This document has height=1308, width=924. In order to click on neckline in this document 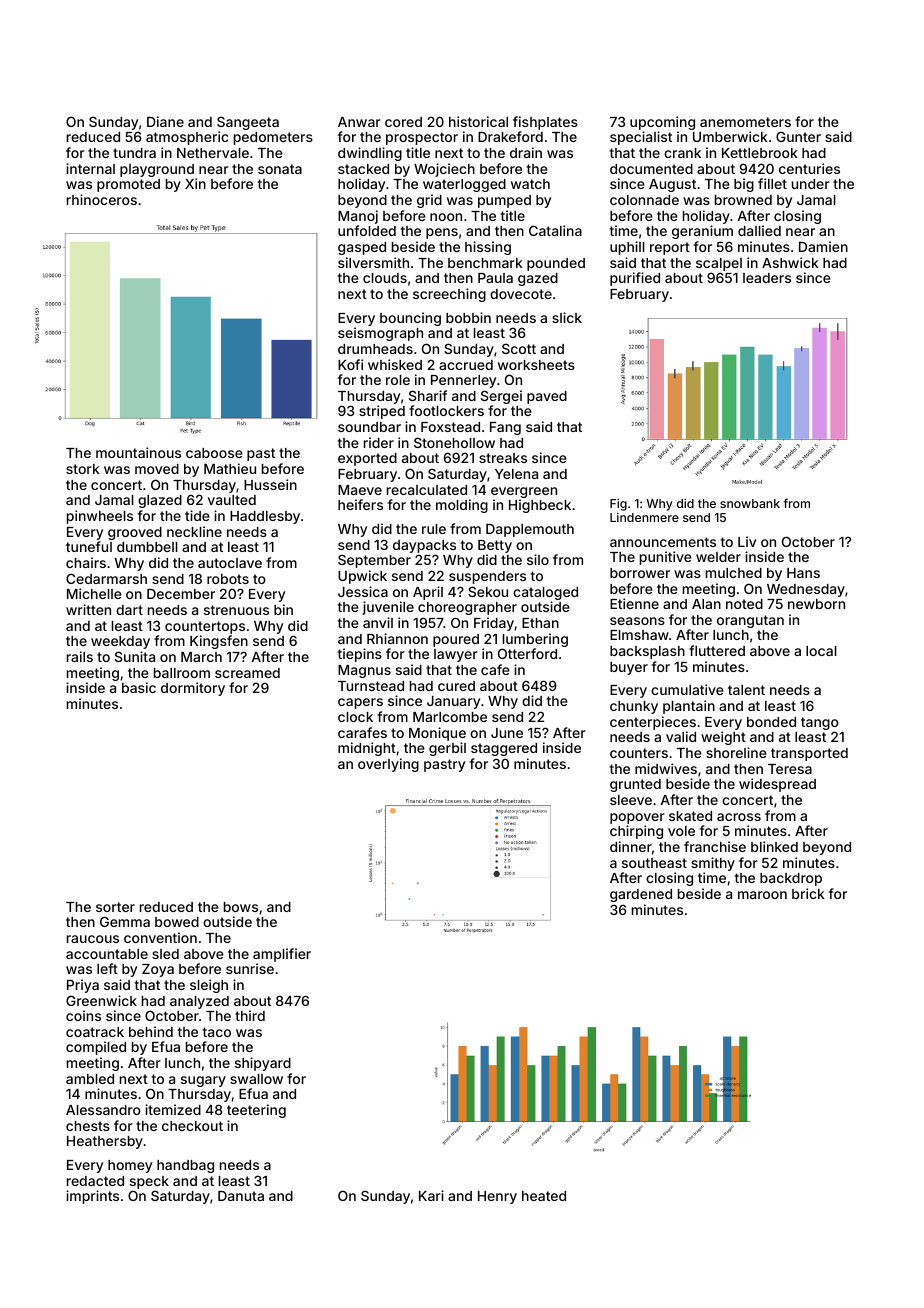, I will do `click(194, 531)`.
